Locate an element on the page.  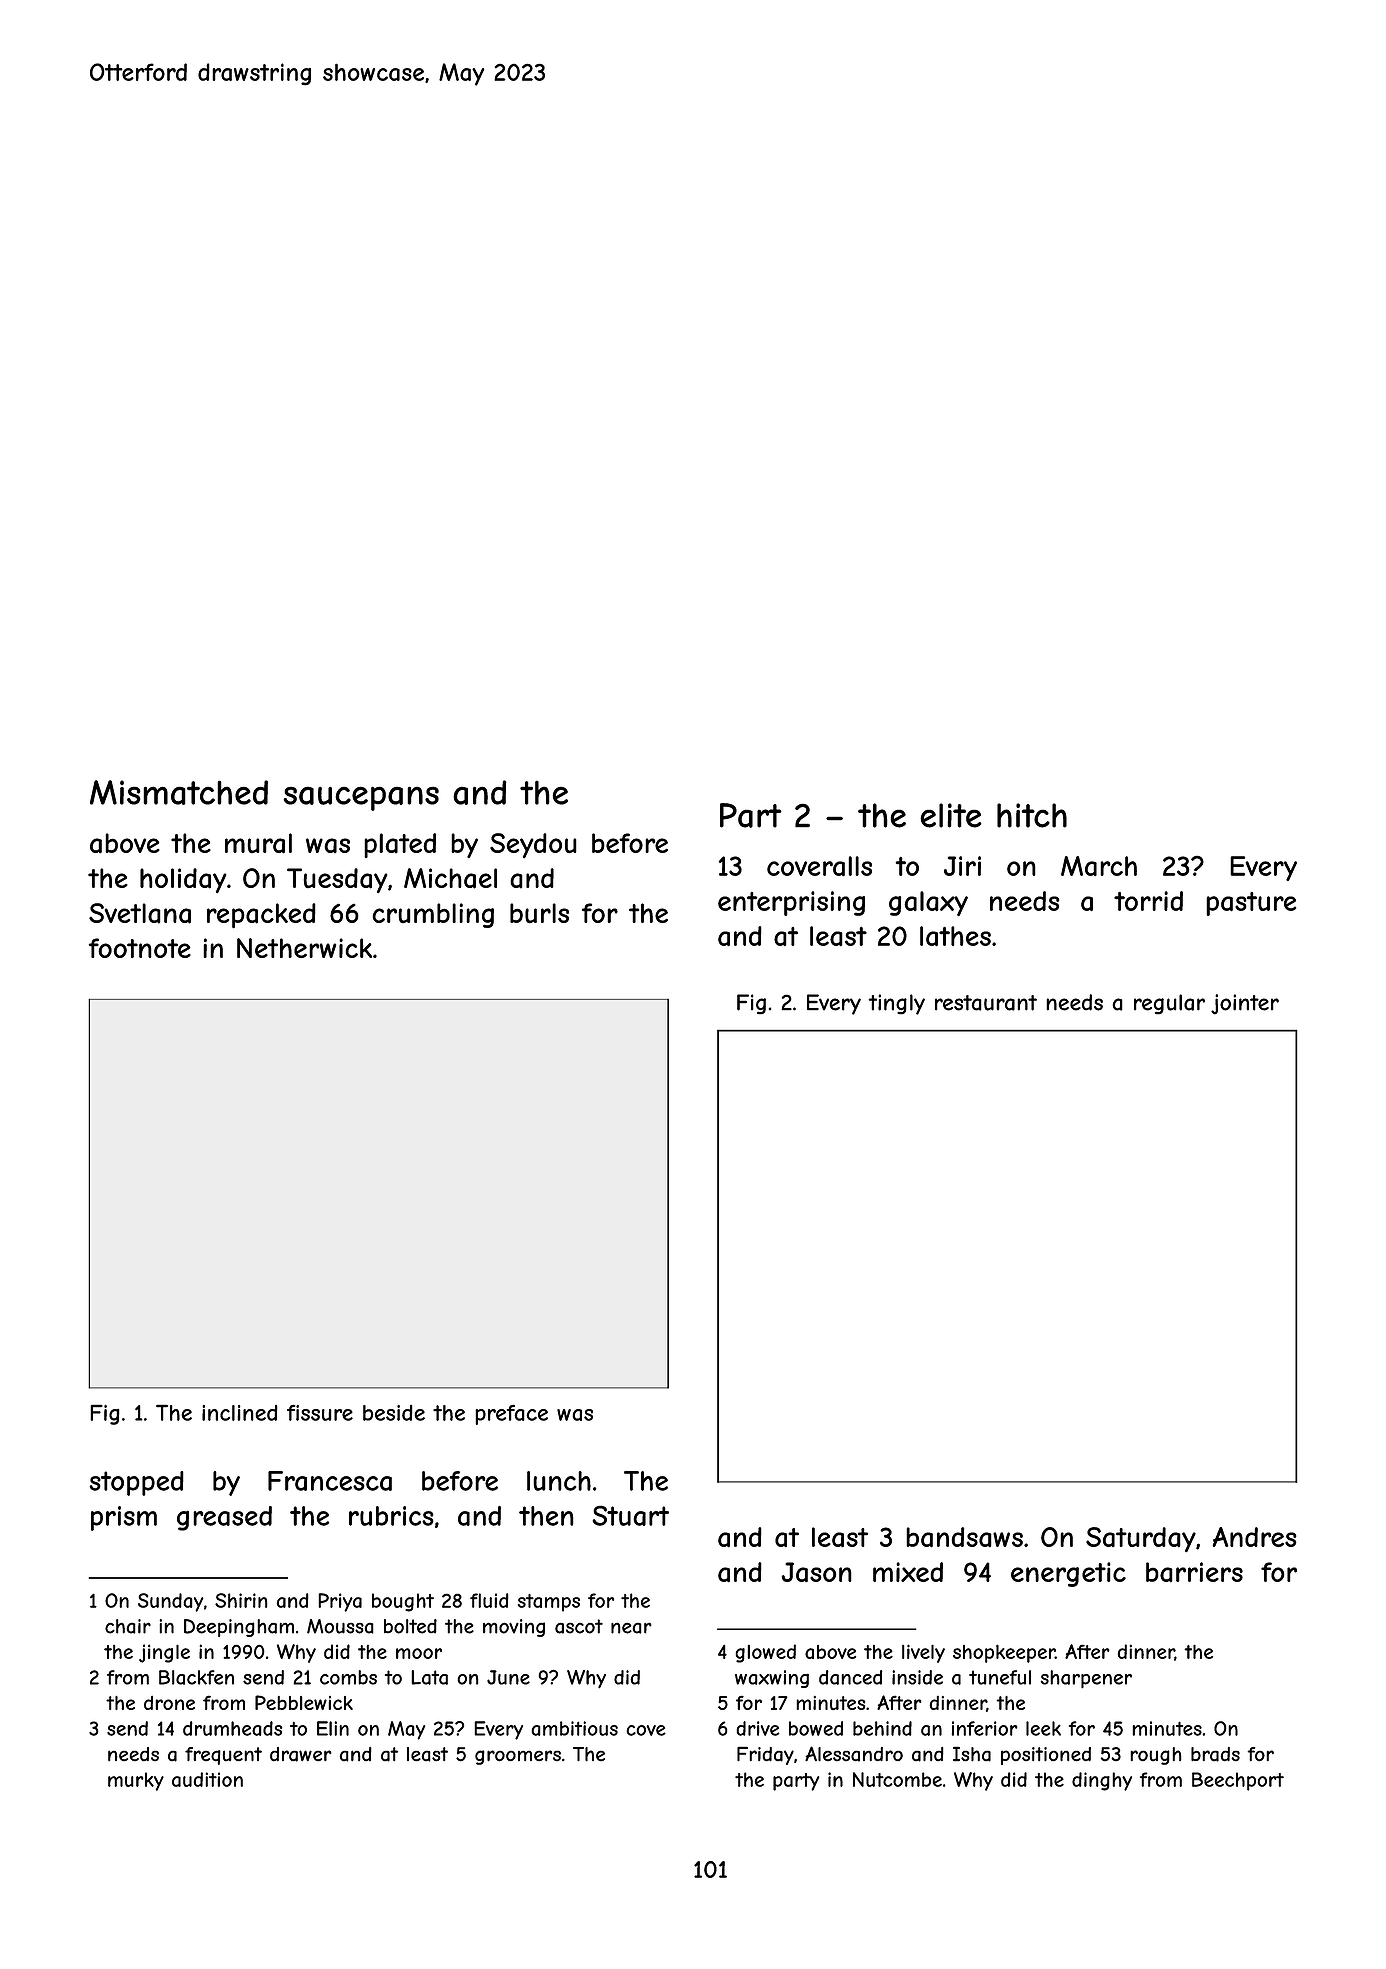
Netherwick is located at coordinates (304, 948).
